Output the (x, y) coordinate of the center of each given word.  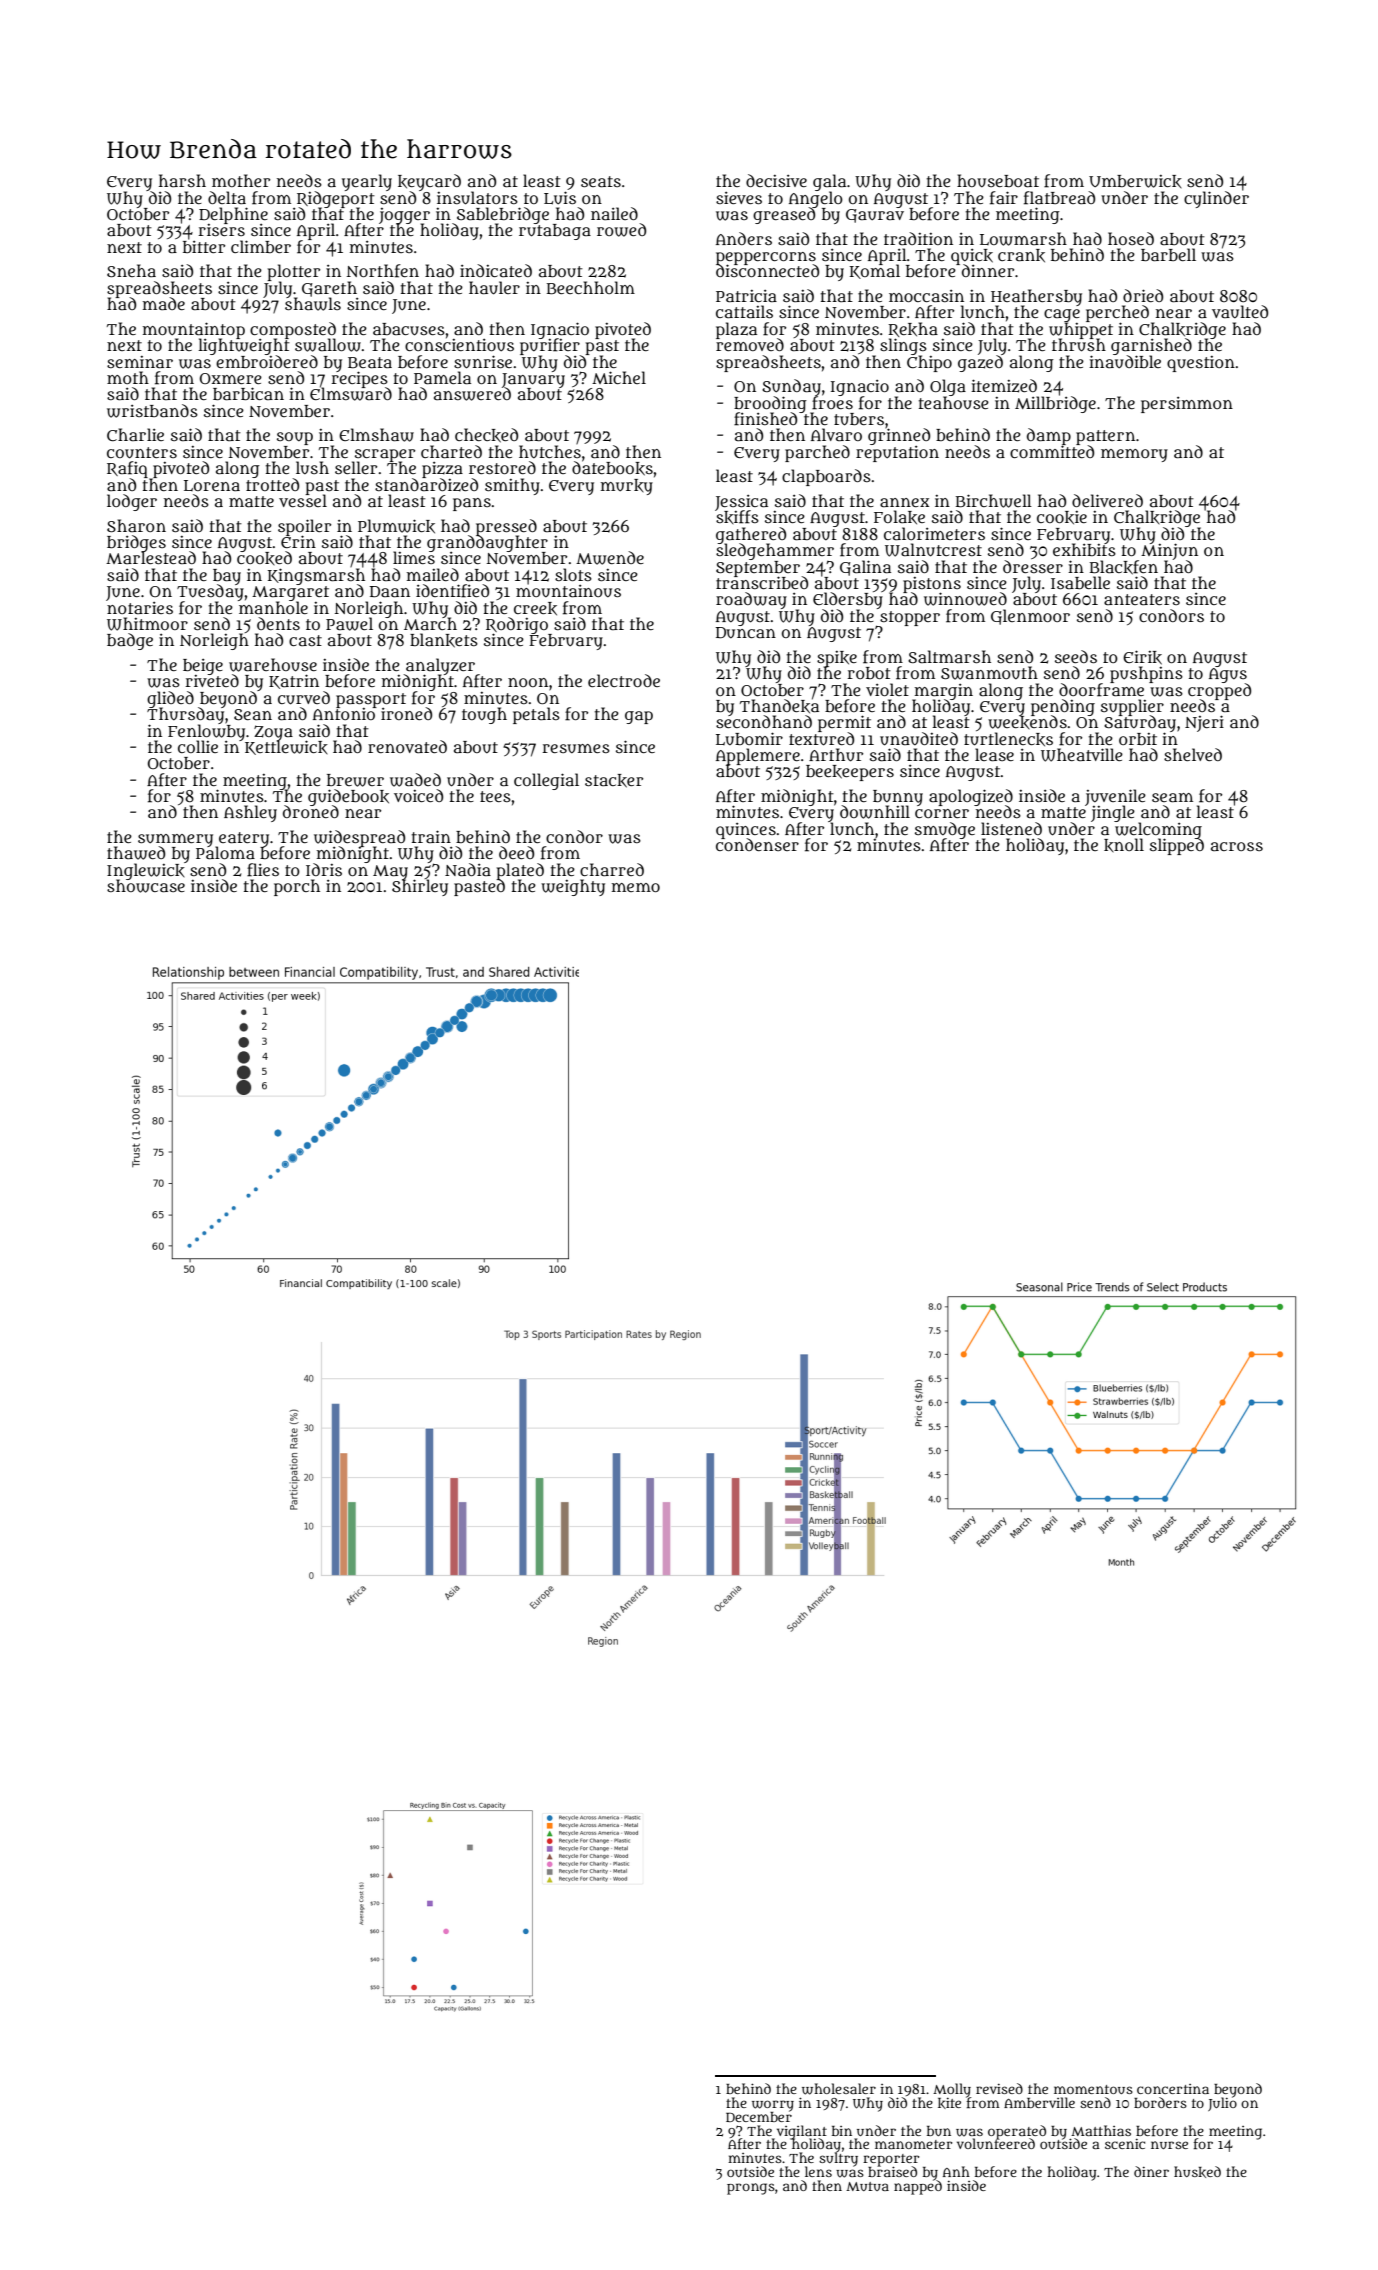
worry (773, 2106)
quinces (746, 831)
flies (263, 870)
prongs (751, 2189)
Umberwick (1135, 181)
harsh (182, 180)
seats (601, 181)
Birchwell (994, 501)
